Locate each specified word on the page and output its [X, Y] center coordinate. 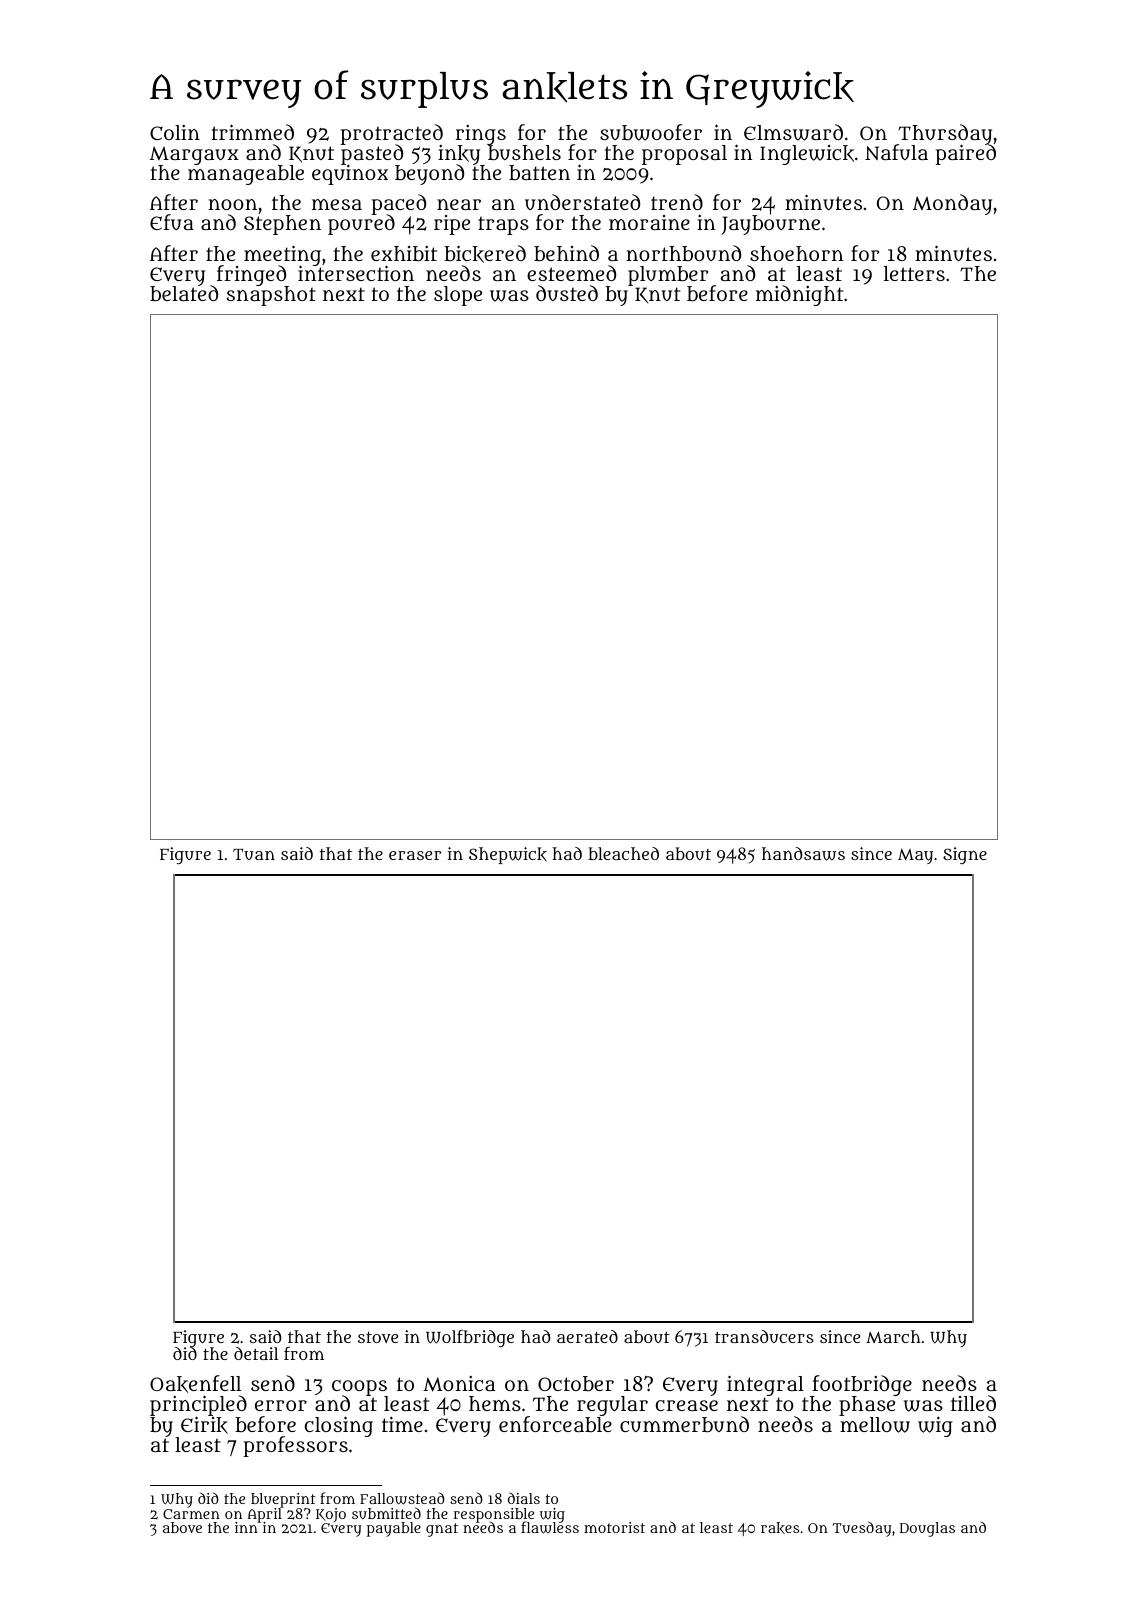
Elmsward [793, 132]
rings [481, 135]
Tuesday [862, 1529]
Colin [175, 132]
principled [198, 1406]
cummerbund [684, 1424]
